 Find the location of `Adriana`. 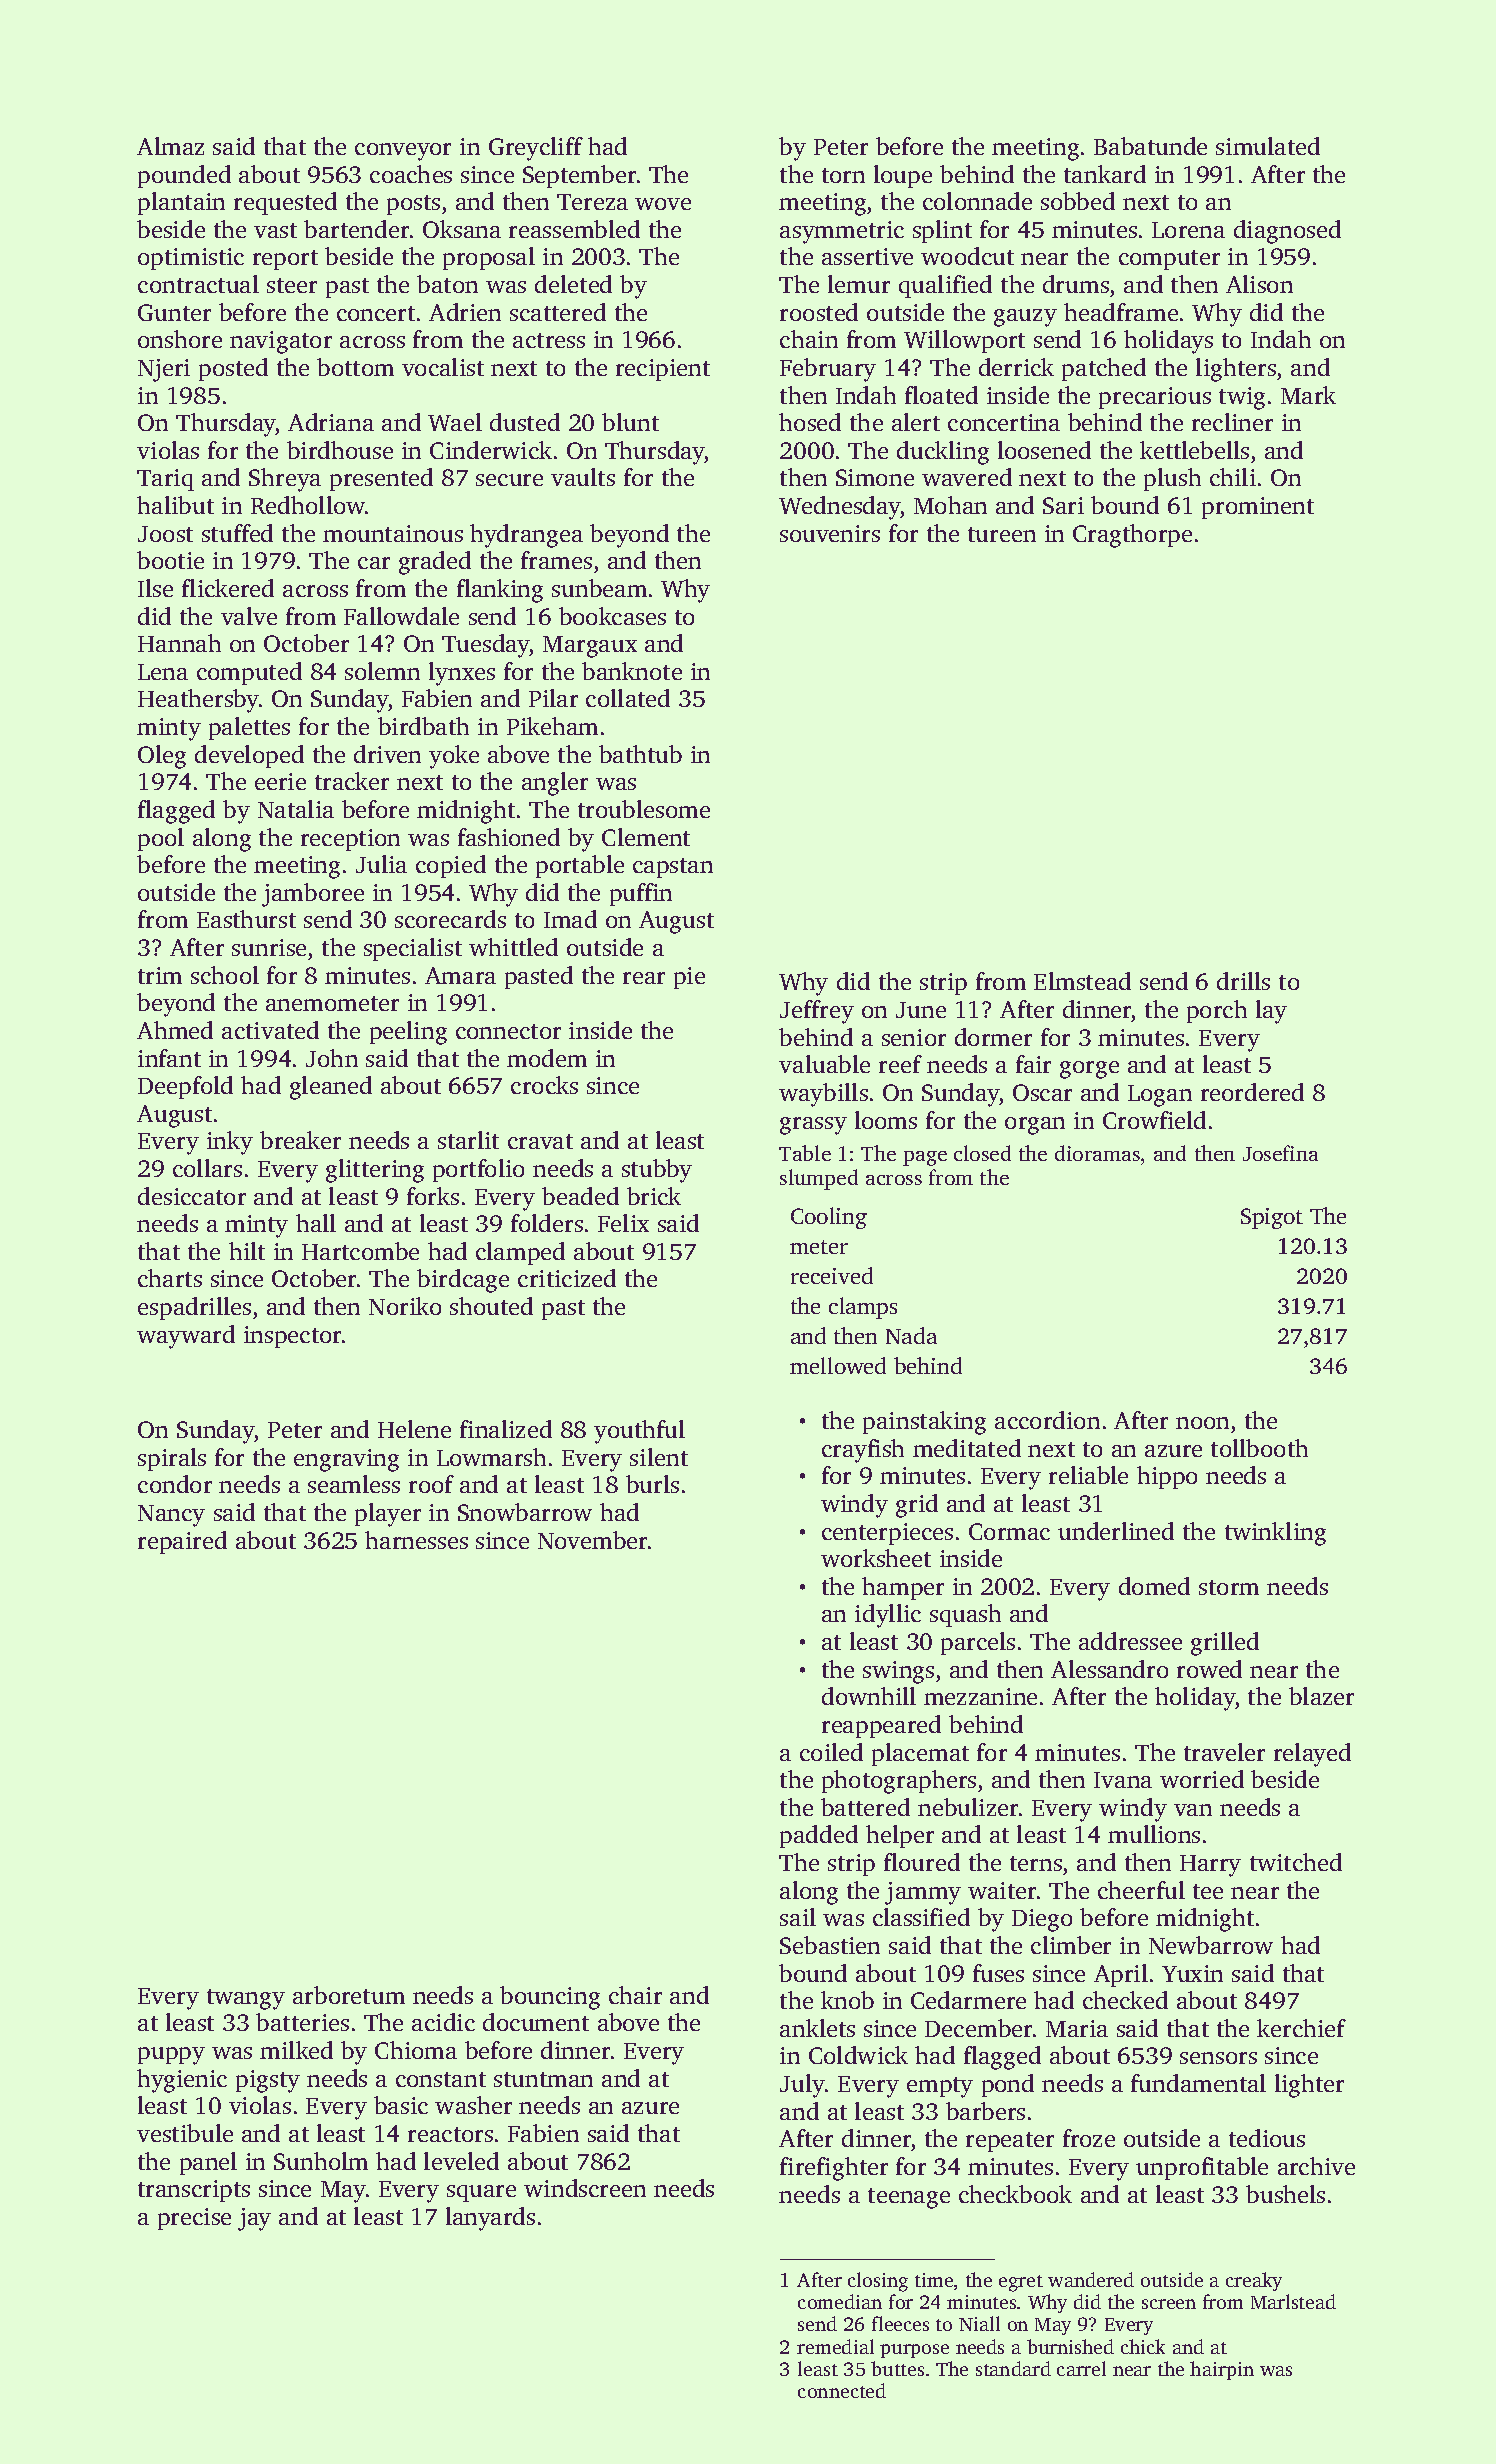

Adriana is located at coordinates (331, 422).
